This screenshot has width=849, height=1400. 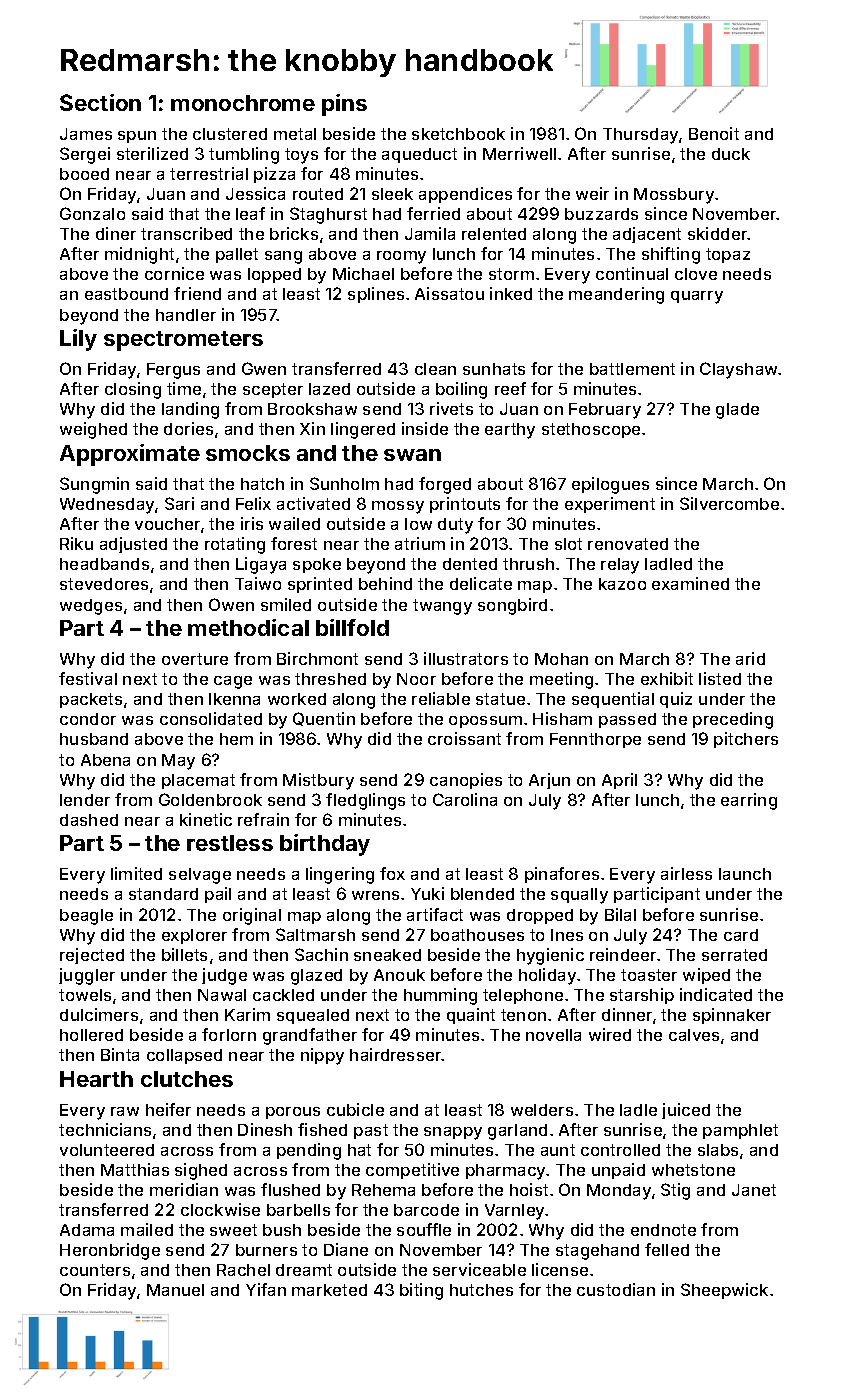 What do you see at coordinates (91, 607) in the screenshot?
I see `wedges` at bounding box center [91, 607].
